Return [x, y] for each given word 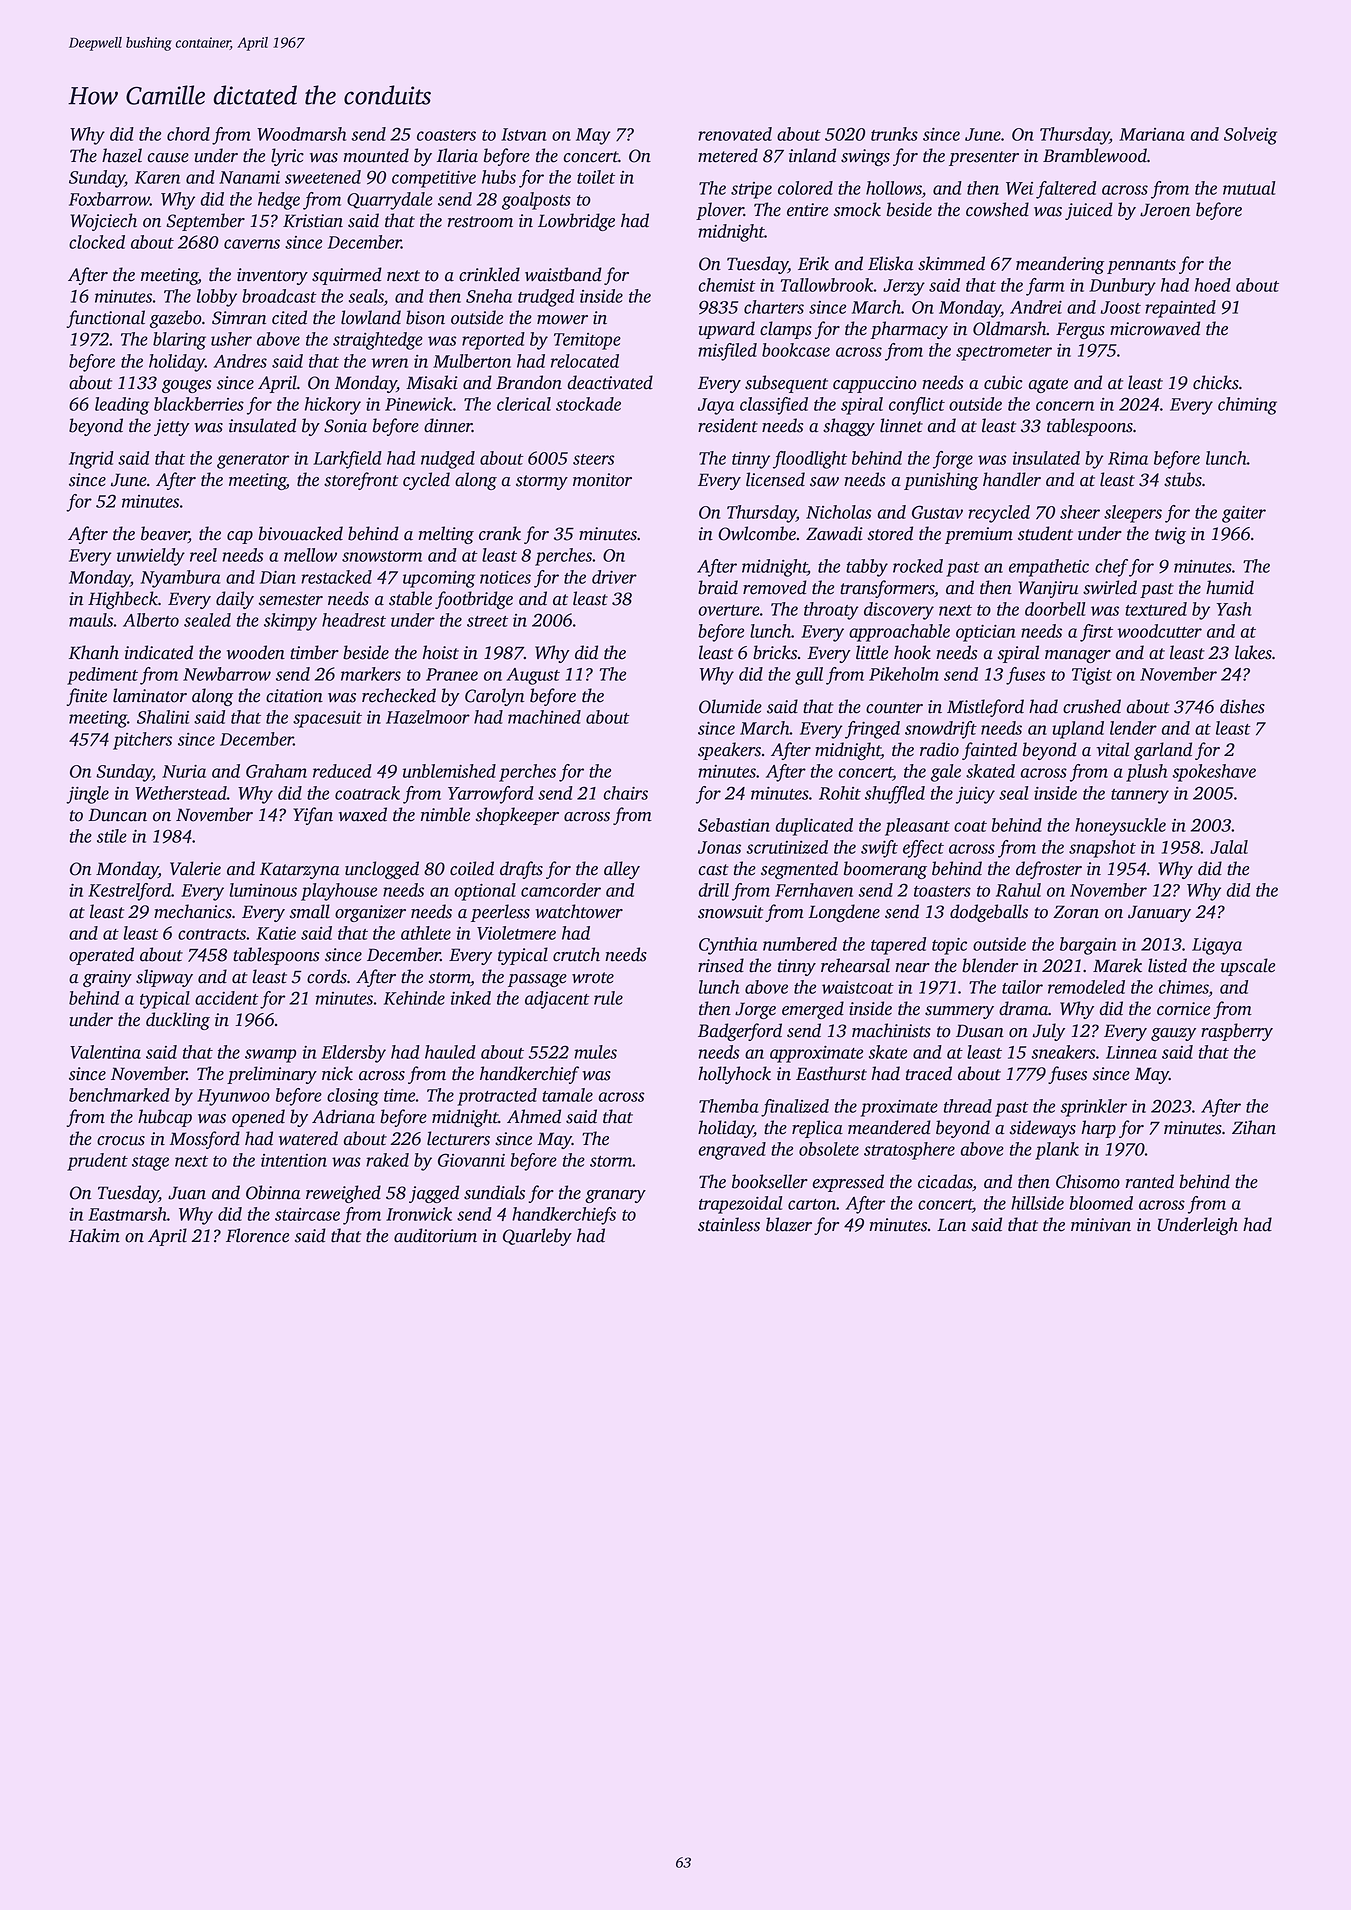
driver [614, 577]
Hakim [94, 1235]
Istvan [524, 134]
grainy [107, 978]
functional [105, 319]
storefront [361, 481]
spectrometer [1004, 353]
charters [774, 307]
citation [294, 696]
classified [774, 406]
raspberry [1237, 1032]
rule [608, 998]
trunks [894, 134]
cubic [1003, 382]
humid [1230, 587]
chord [188, 134]
